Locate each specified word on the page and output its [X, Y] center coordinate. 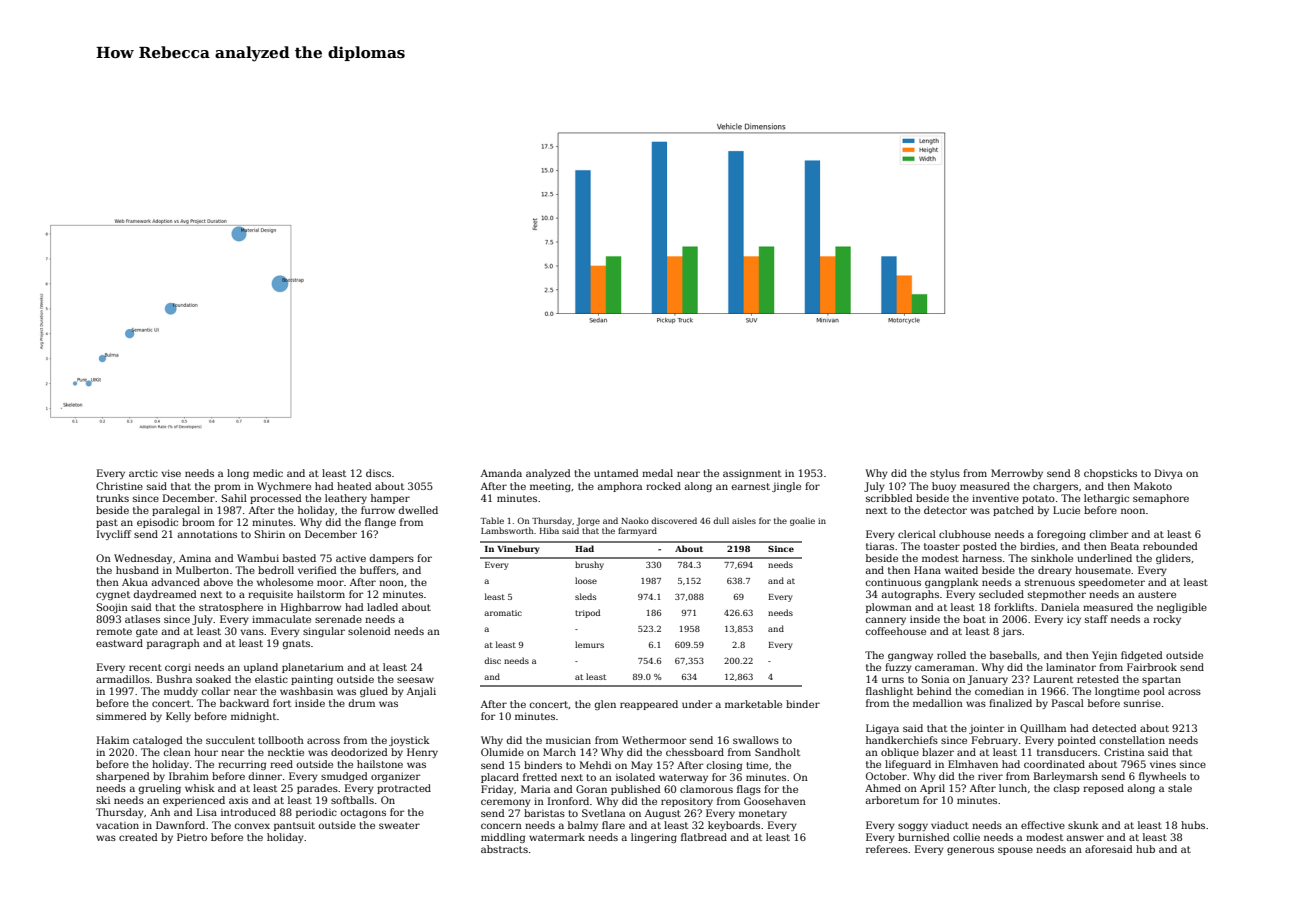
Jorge [588, 522]
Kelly [178, 717]
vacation [117, 825]
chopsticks [1110, 474]
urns [893, 680]
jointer [987, 729]
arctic [143, 473]
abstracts [504, 849]
